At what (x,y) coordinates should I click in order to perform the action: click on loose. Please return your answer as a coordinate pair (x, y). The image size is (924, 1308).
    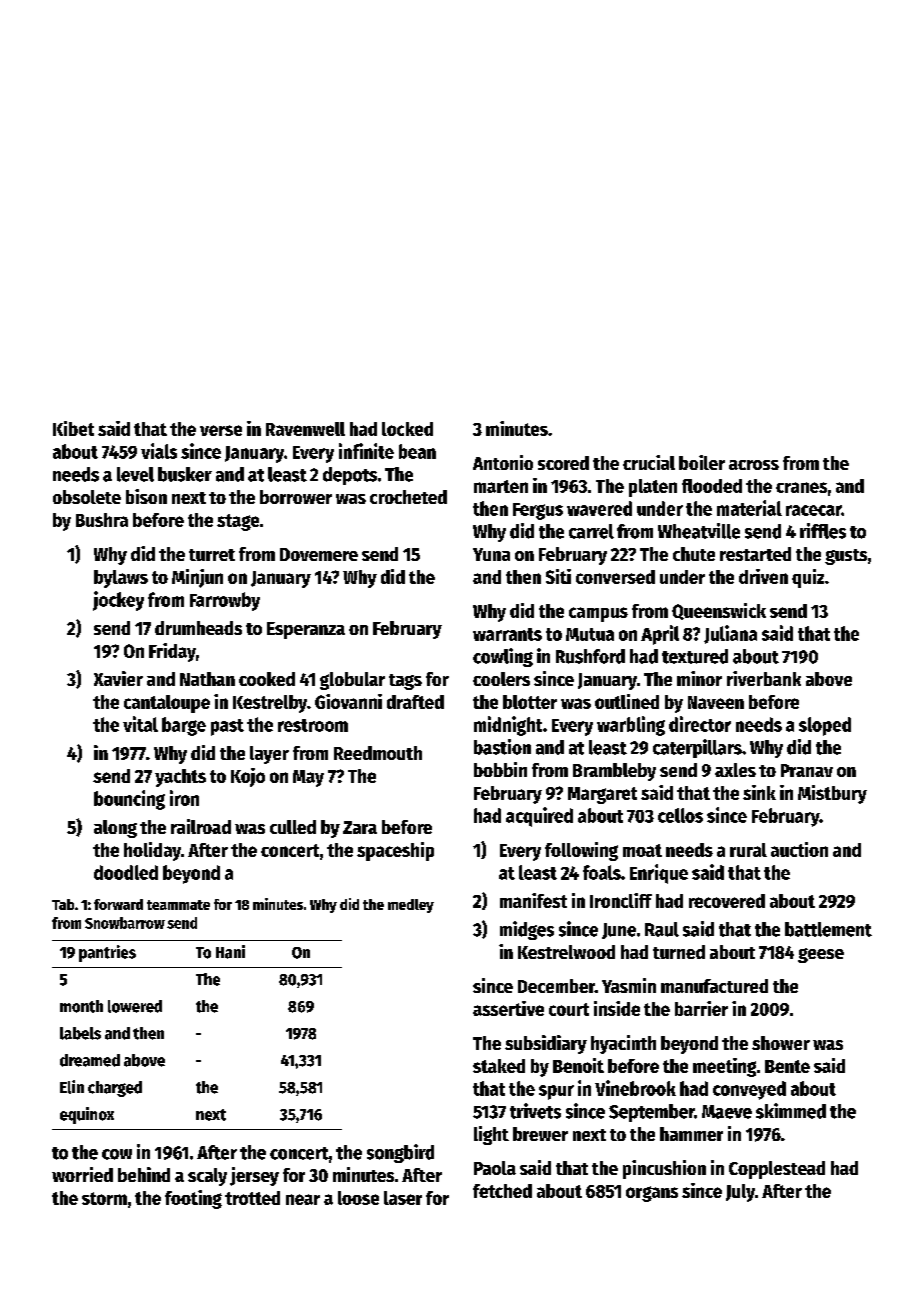
    Looking at the image, I should click on (358, 1198).
